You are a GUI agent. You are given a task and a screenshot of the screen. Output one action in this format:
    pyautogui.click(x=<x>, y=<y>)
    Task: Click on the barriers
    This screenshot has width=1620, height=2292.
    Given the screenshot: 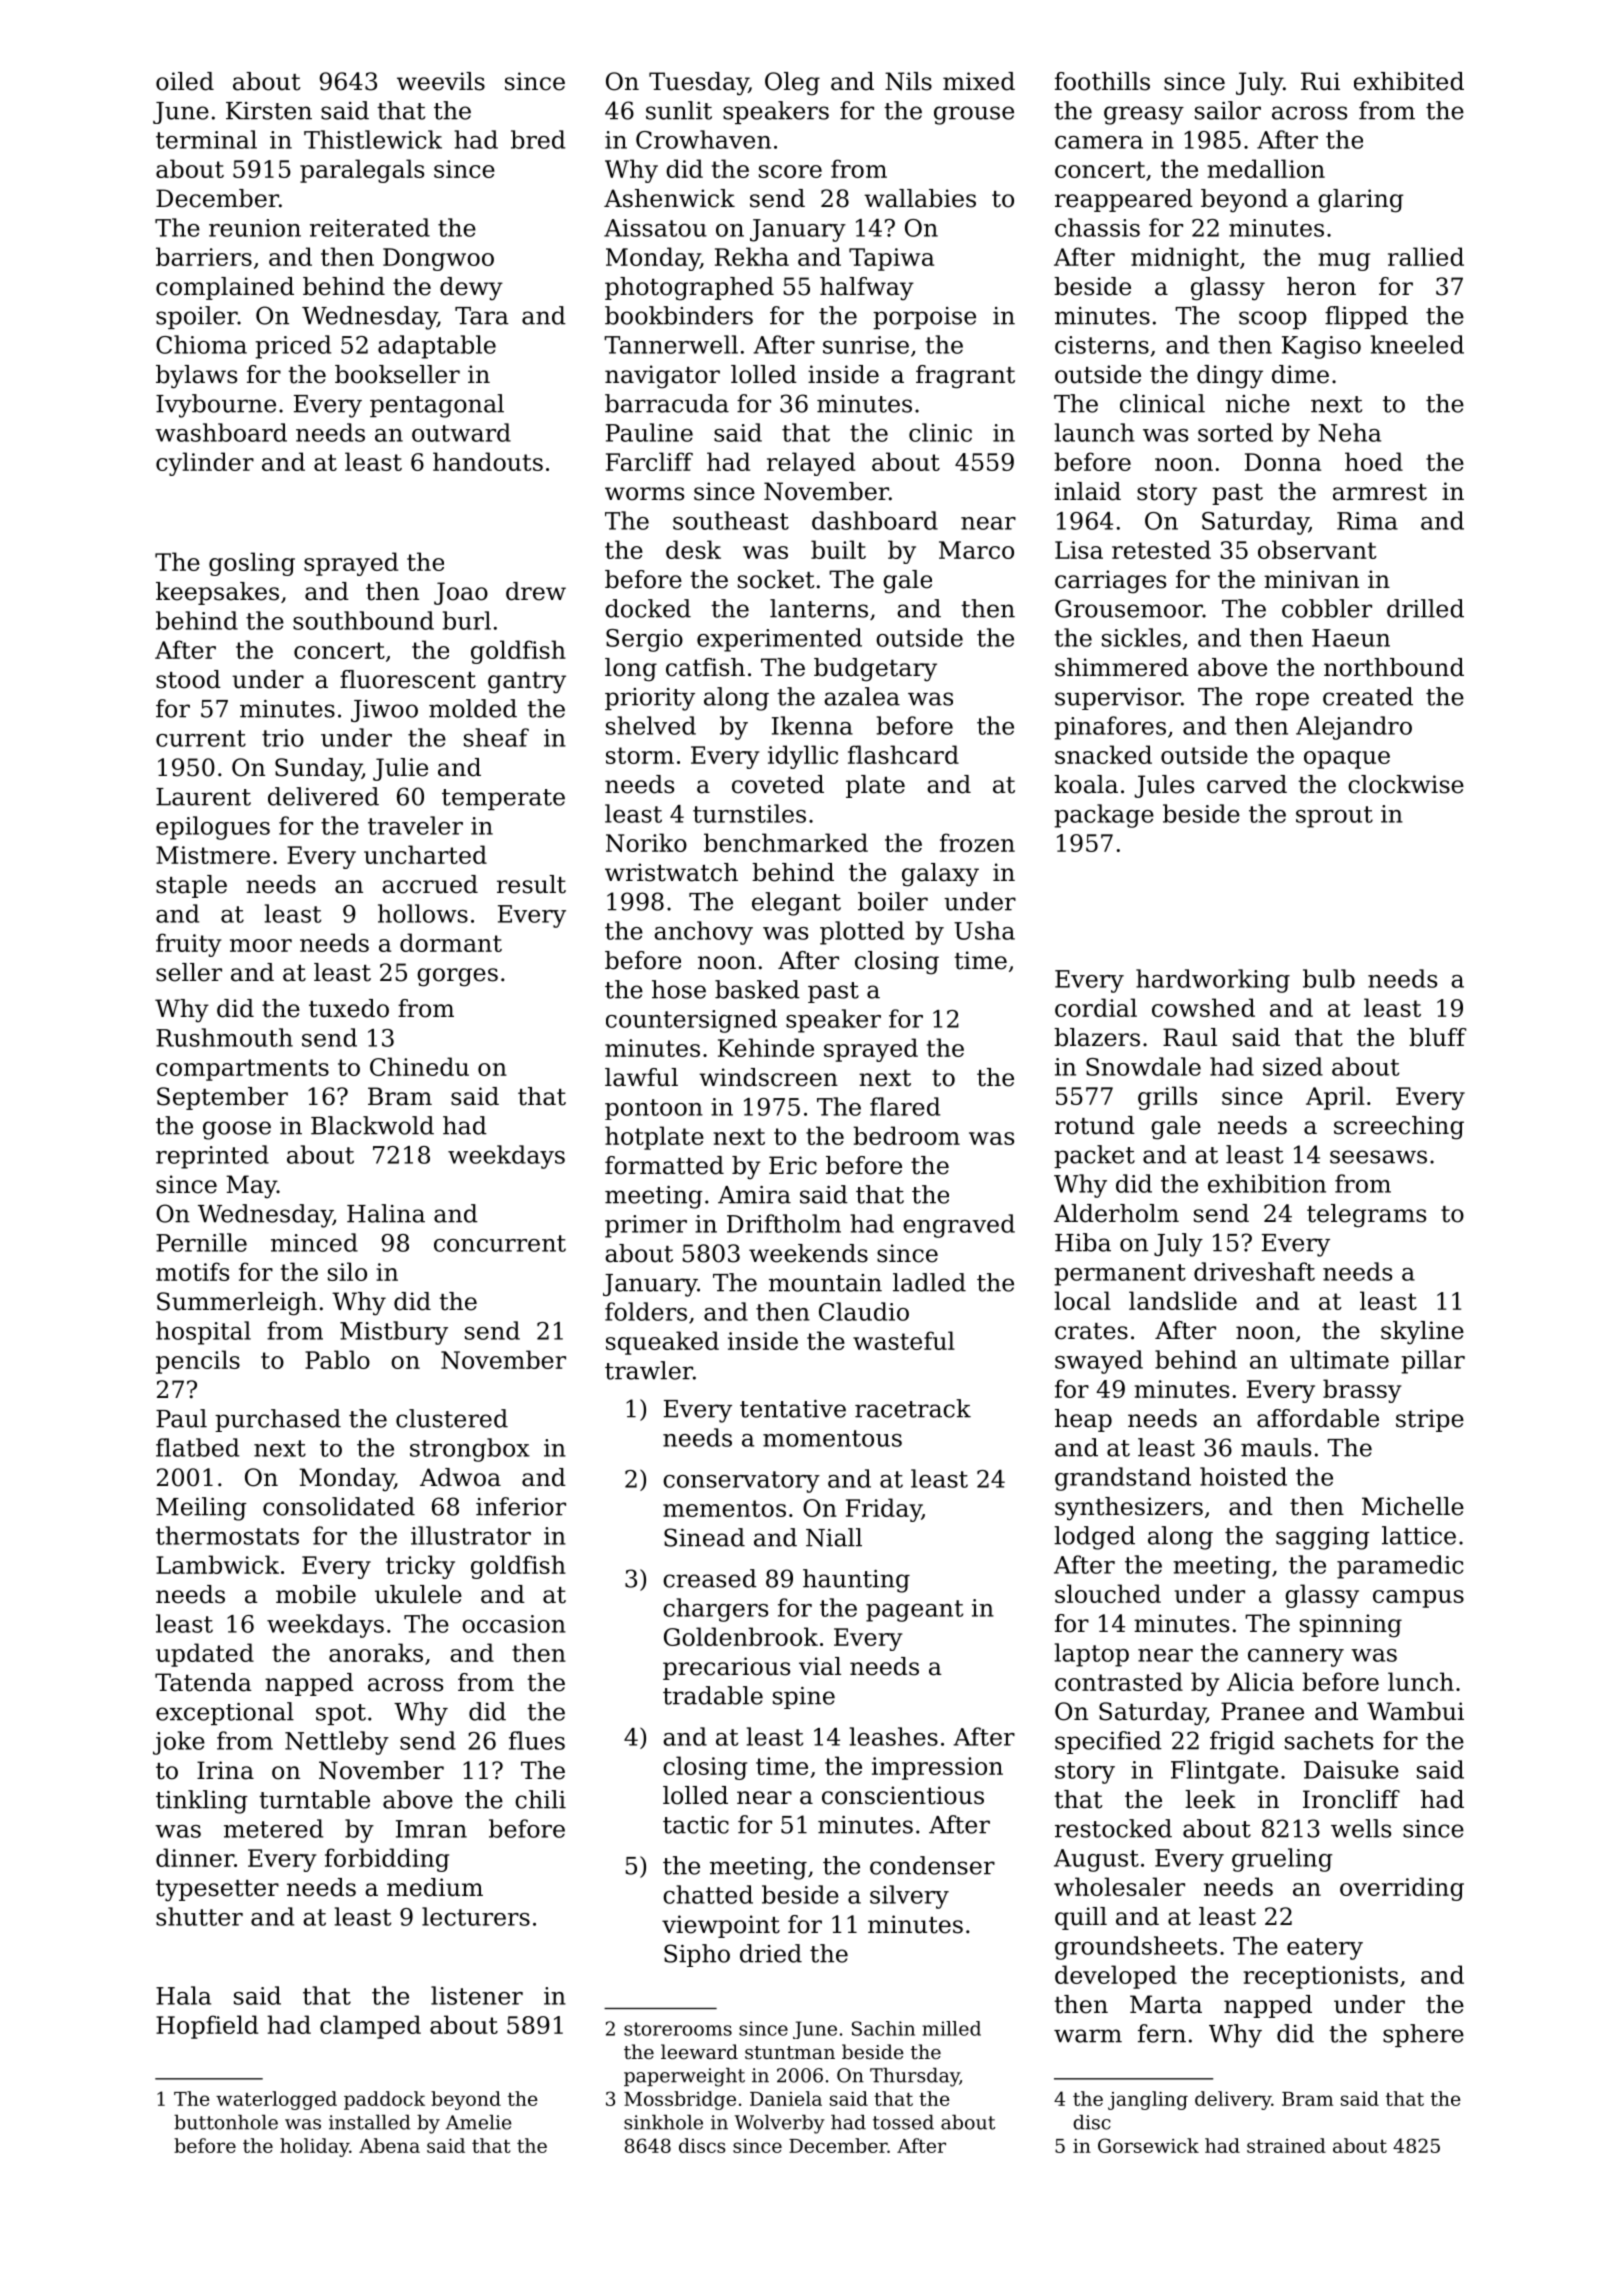 What is the action you would take?
    pyautogui.click(x=204, y=256)
